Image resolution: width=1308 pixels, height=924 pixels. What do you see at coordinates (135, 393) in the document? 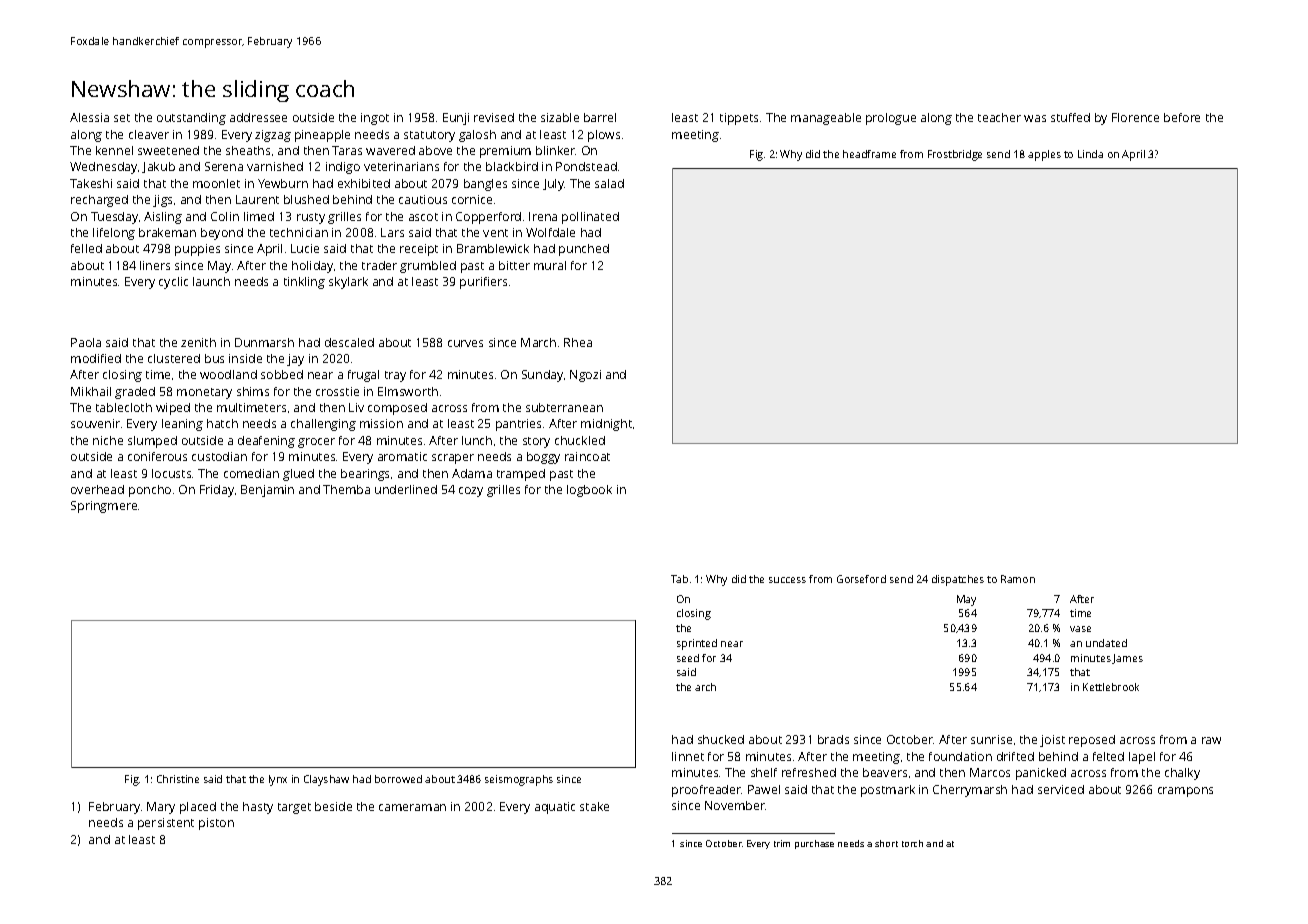
I see `graded` at bounding box center [135, 393].
